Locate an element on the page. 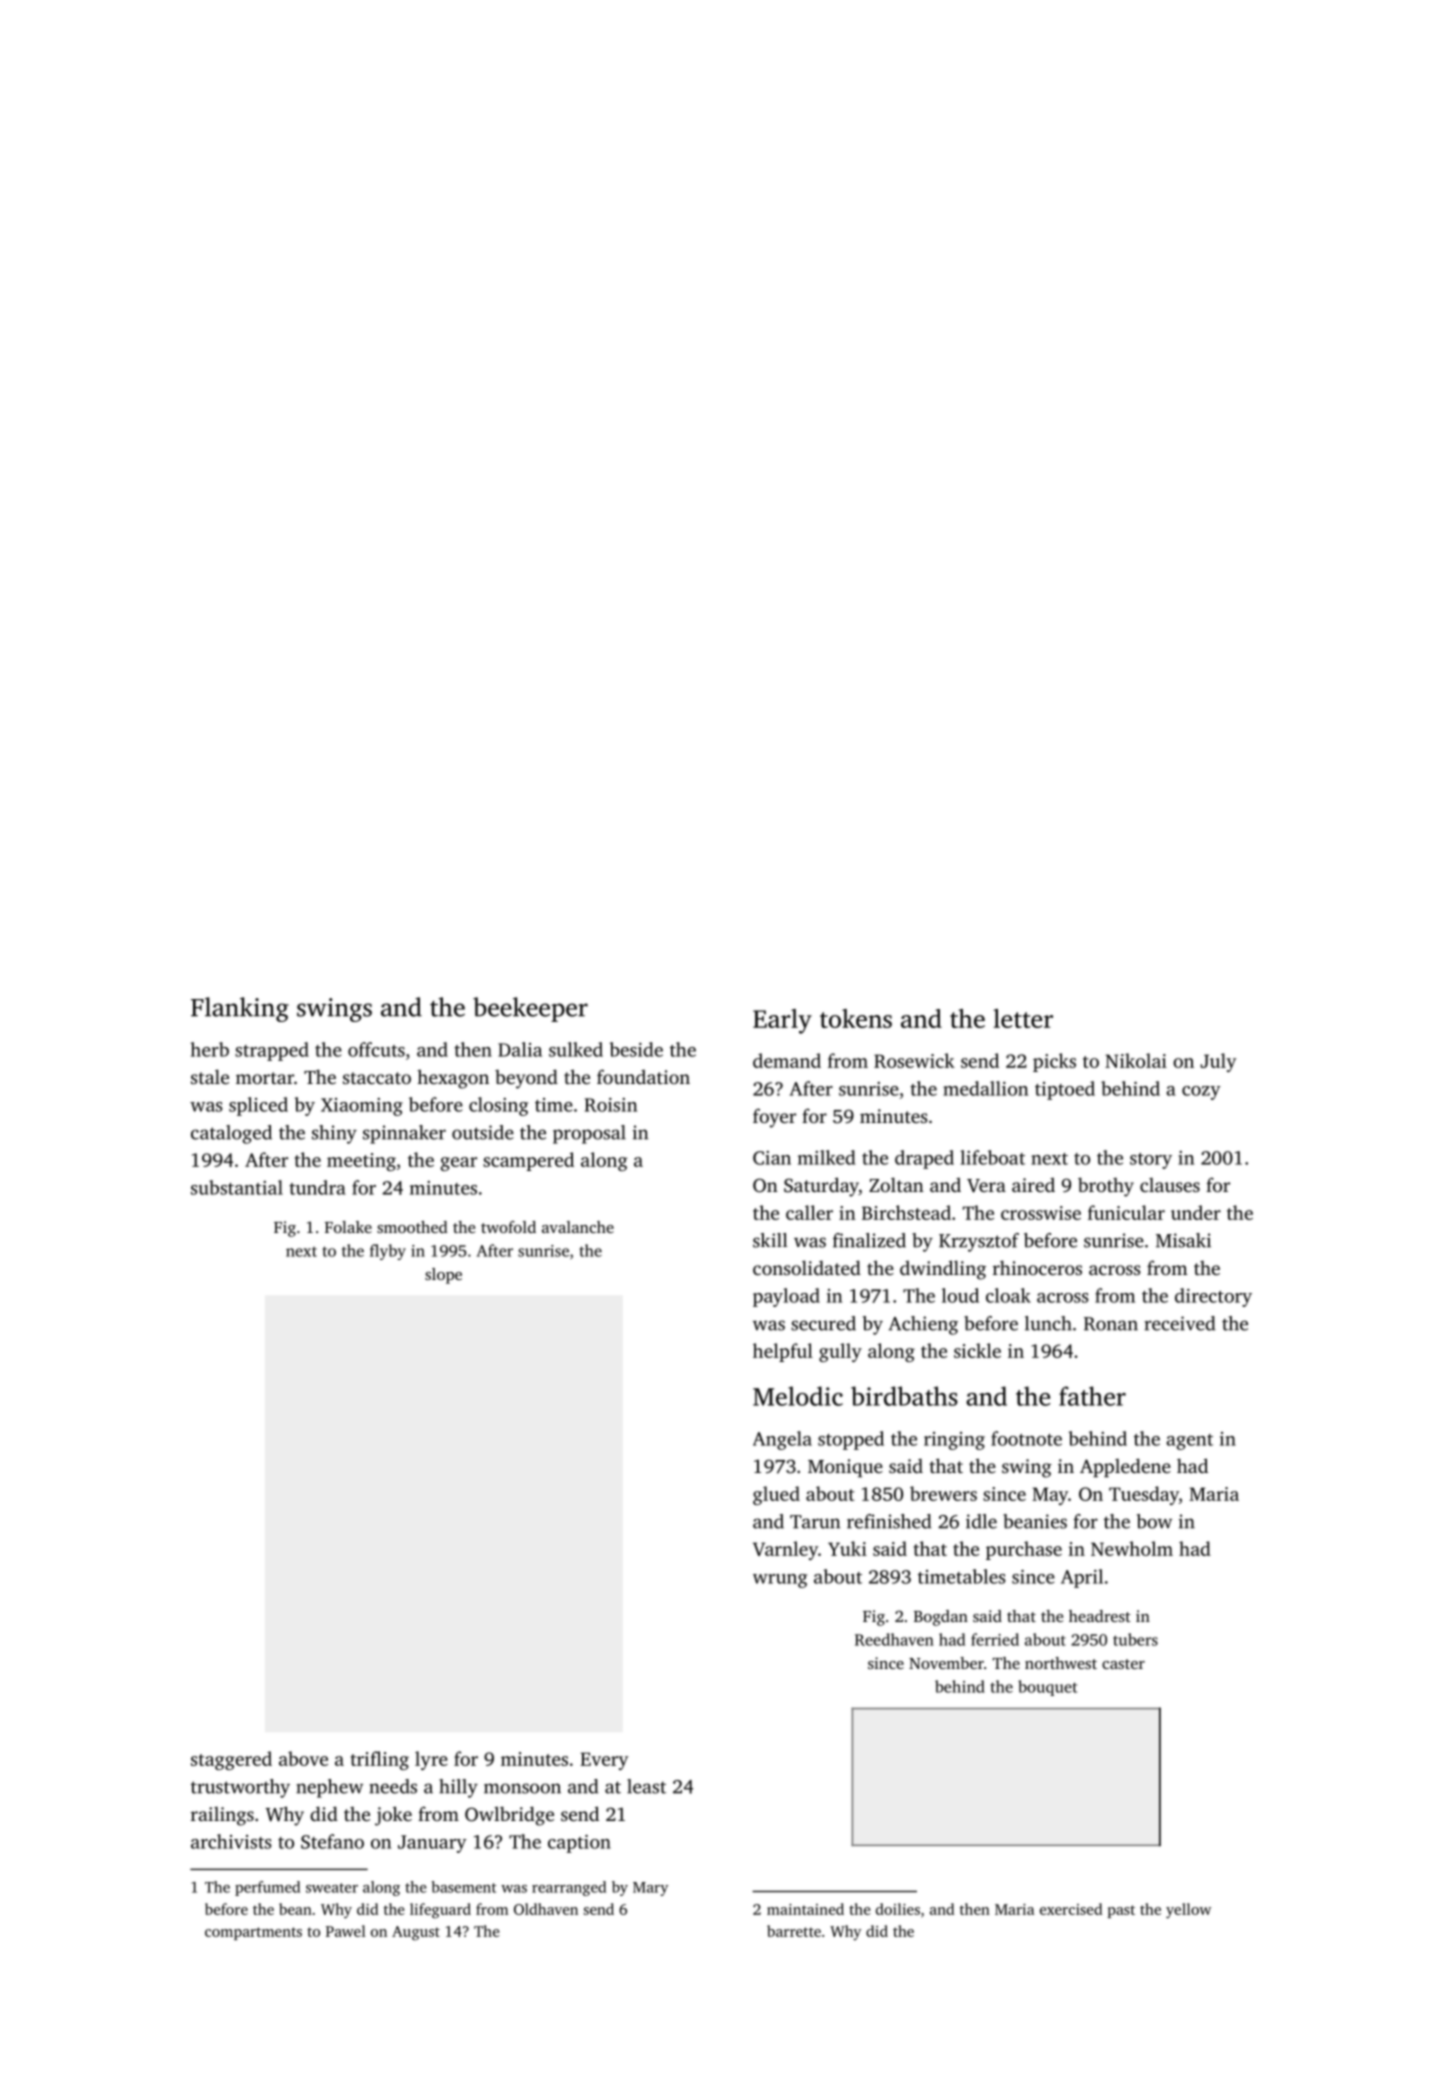 This image has height=2100, width=1450. letter is located at coordinates (1023, 1018).
